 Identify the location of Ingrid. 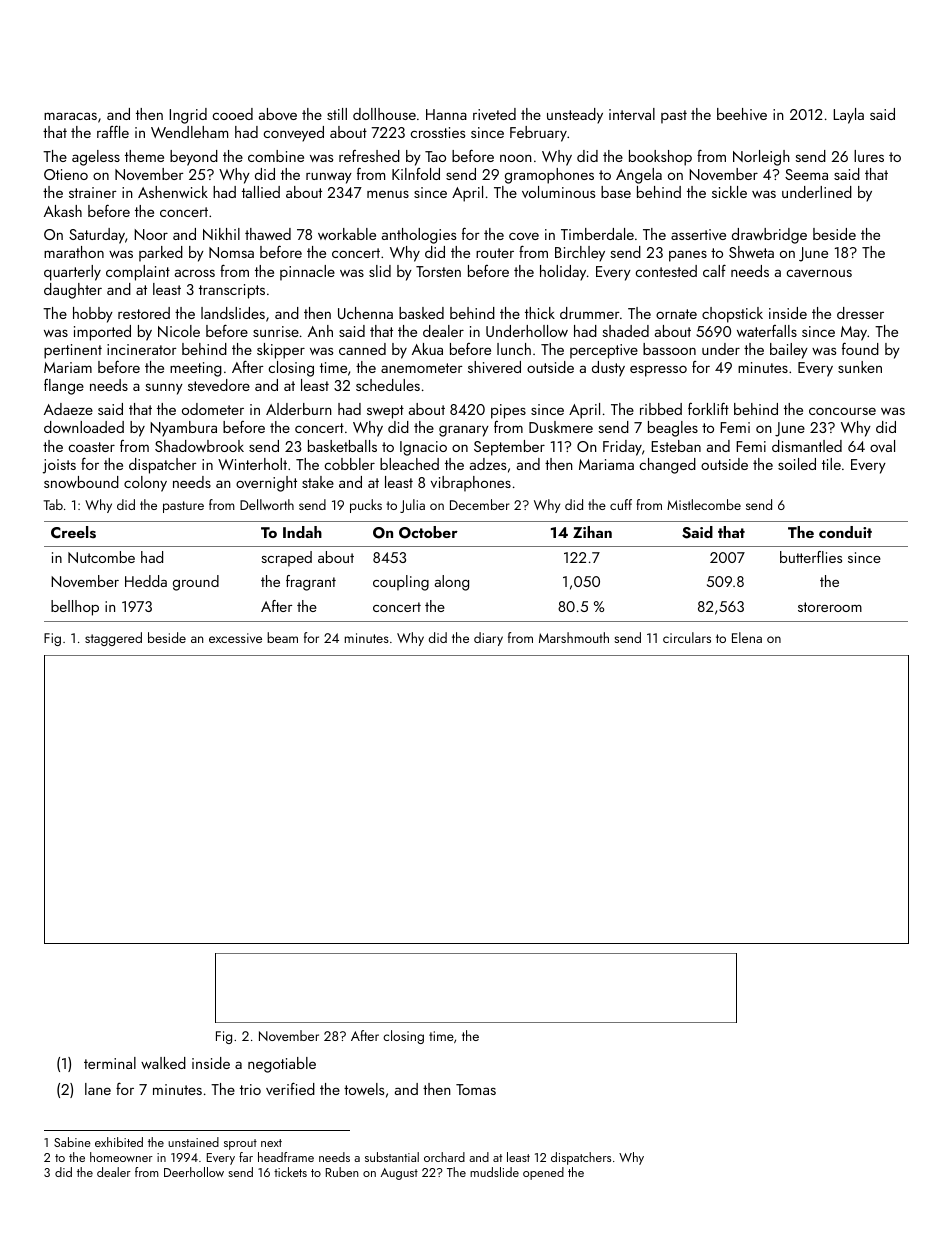
(188, 116).
